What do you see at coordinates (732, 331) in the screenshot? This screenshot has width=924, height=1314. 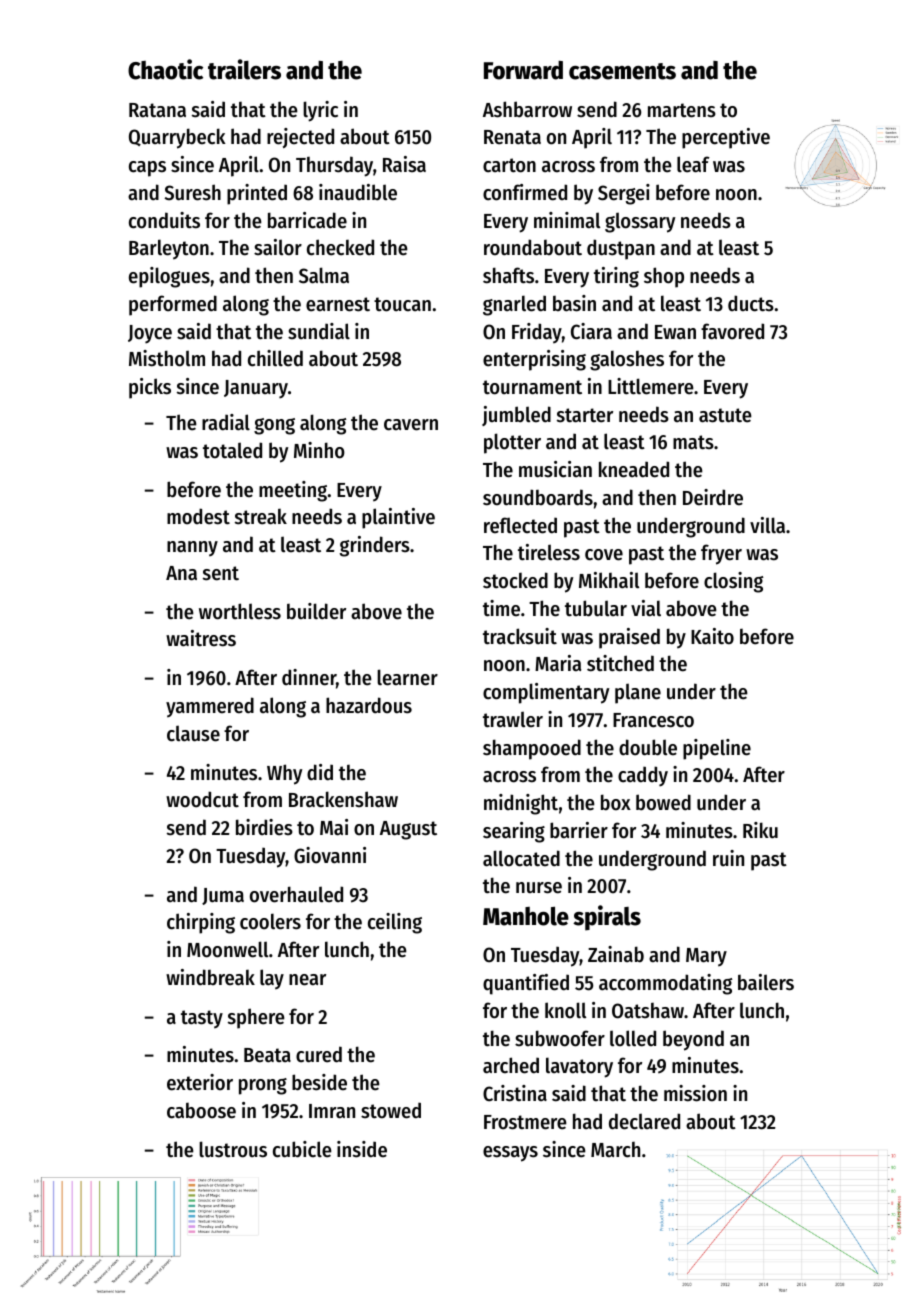 I see `favored` at bounding box center [732, 331].
